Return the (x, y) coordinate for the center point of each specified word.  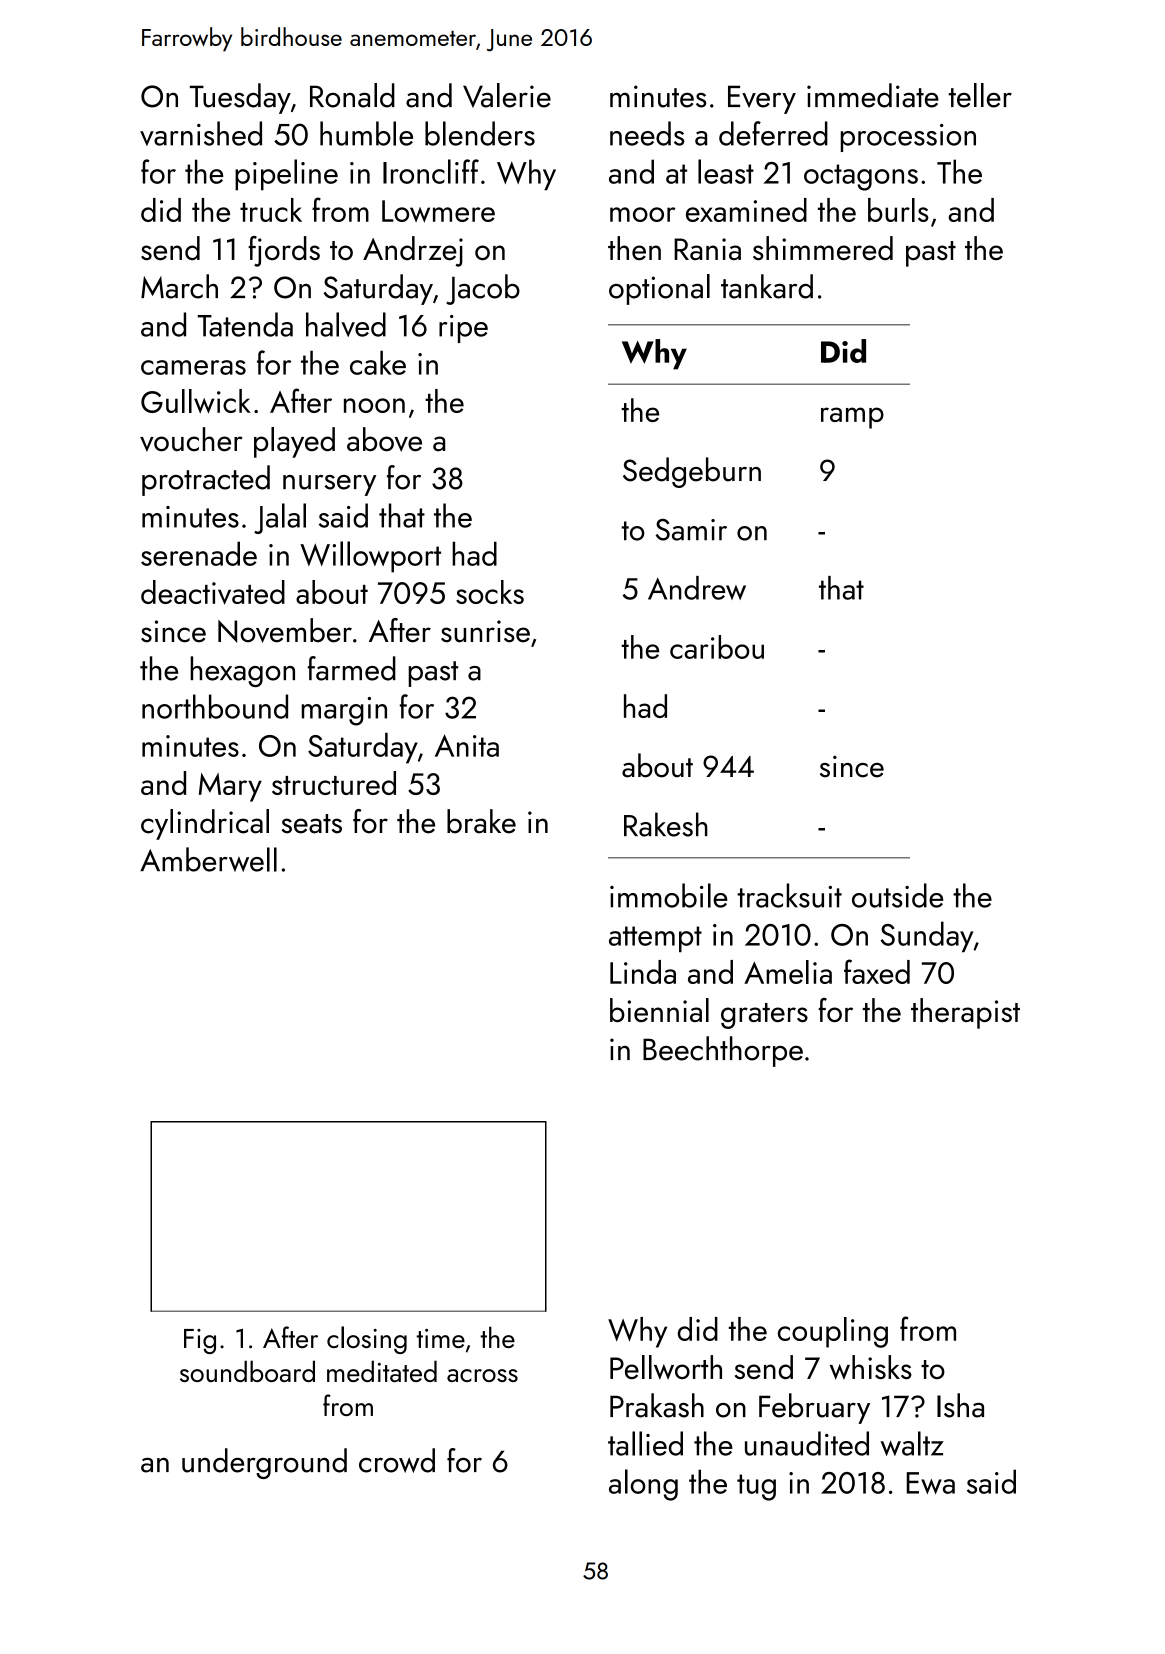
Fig (200, 1341)
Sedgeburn (692, 472)
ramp (852, 418)
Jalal (280, 518)
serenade (199, 553)
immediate (873, 95)
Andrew (697, 588)
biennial (659, 1010)
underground (264, 1463)
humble (366, 133)
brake (481, 821)
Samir (691, 530)
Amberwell (208, 859)
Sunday (926, 936)
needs (647, 133)
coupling (833, 1332)
